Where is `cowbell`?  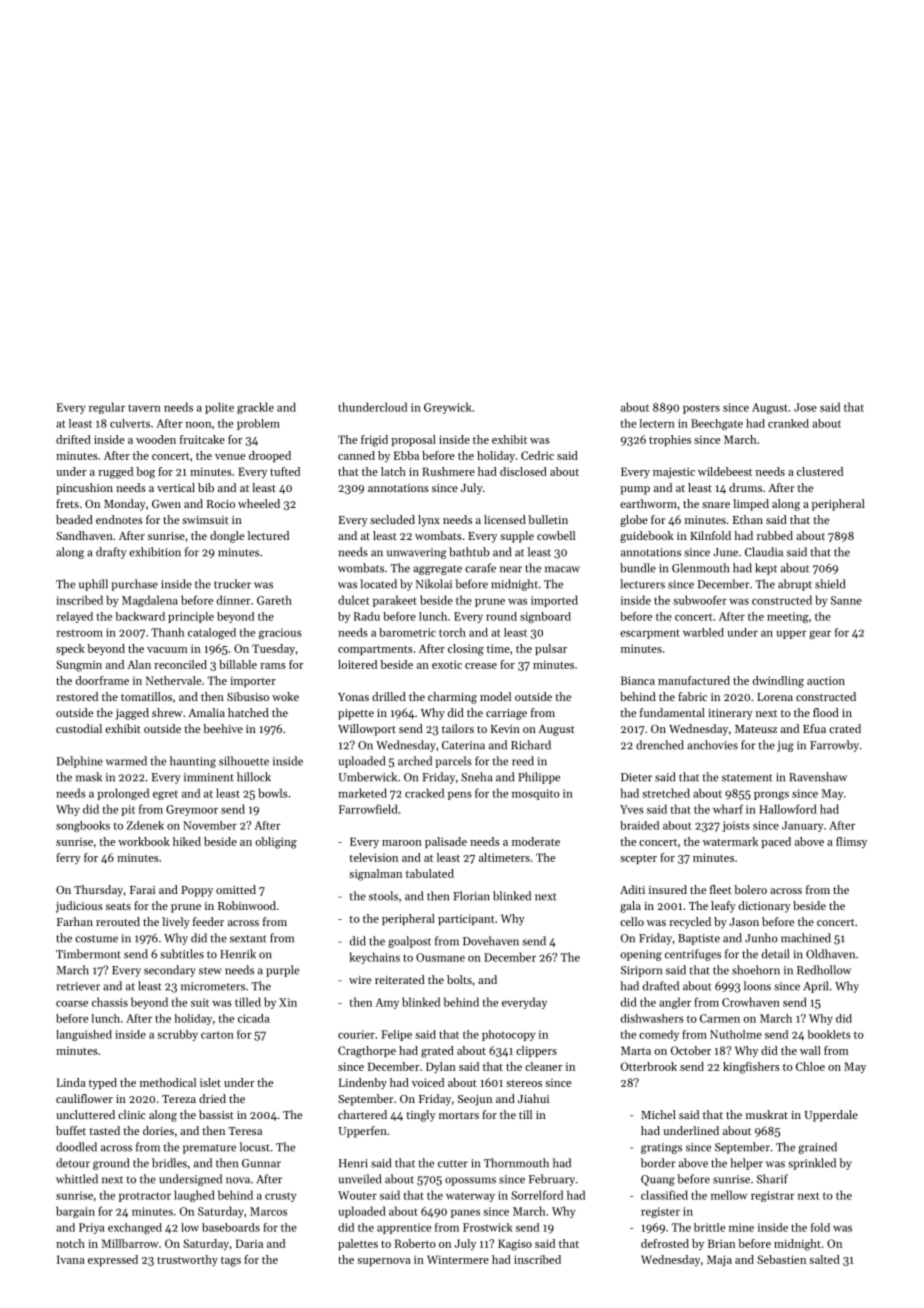
cowbell is located at coordinates (556, 535).
